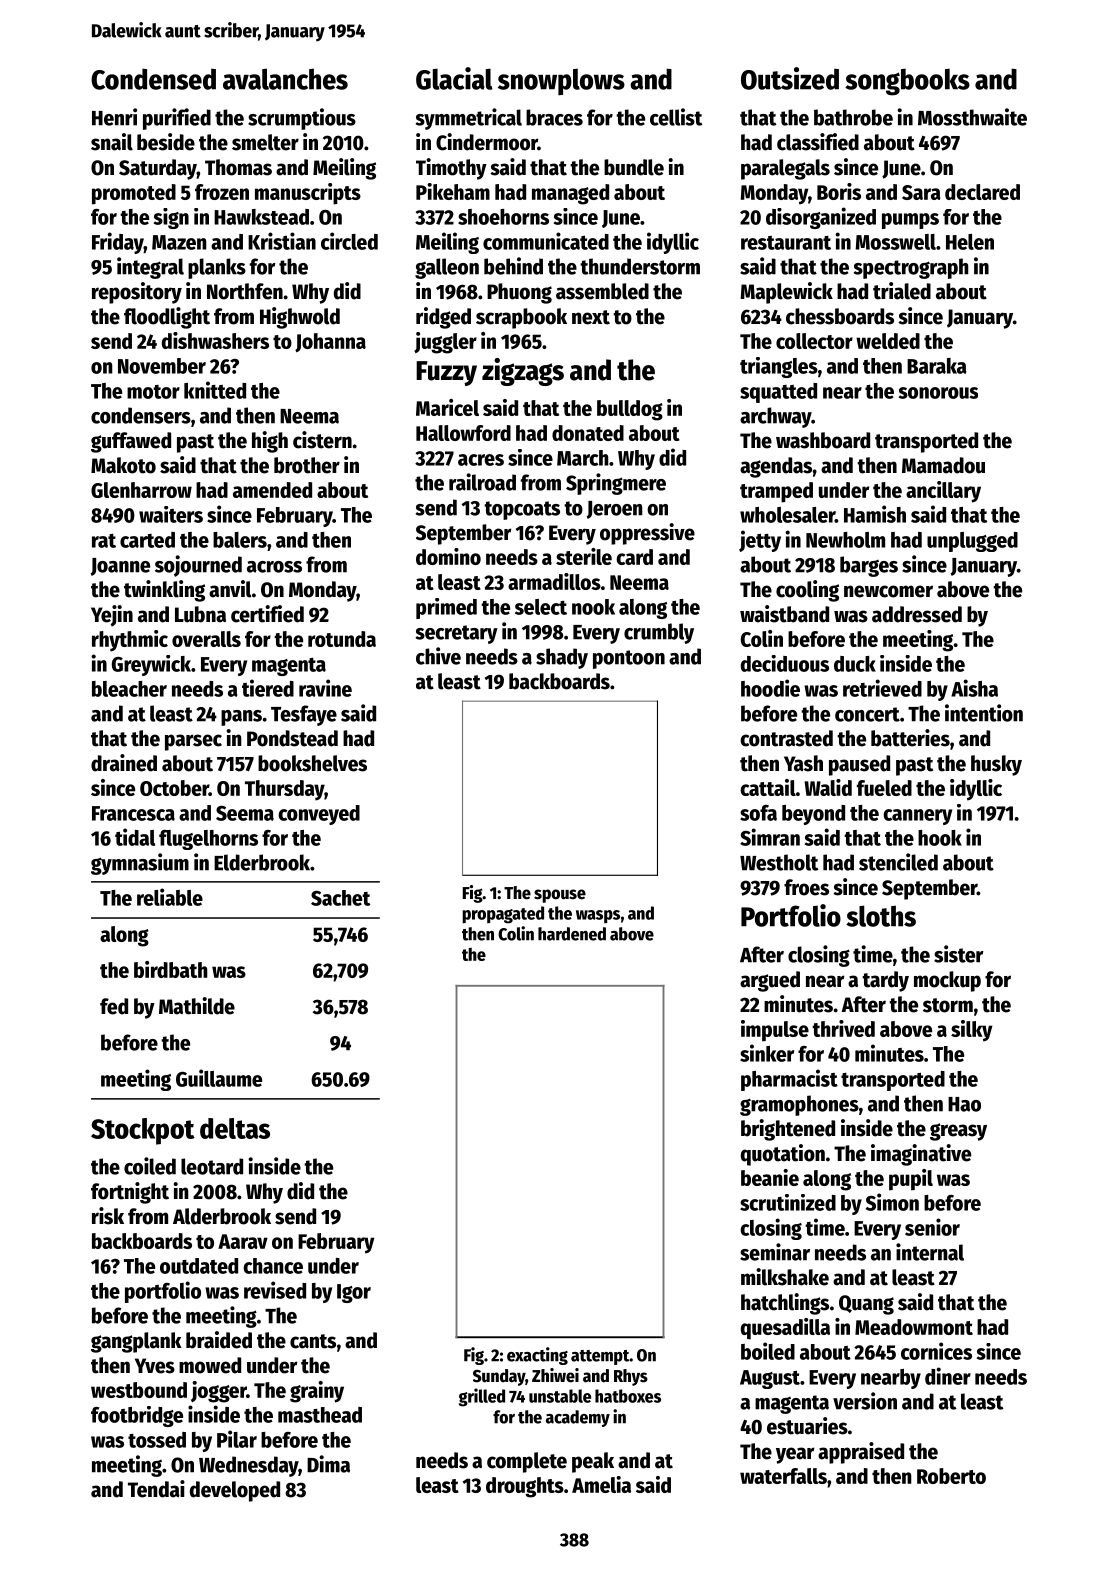  I want to click on Condensed, so click(153, 79).
